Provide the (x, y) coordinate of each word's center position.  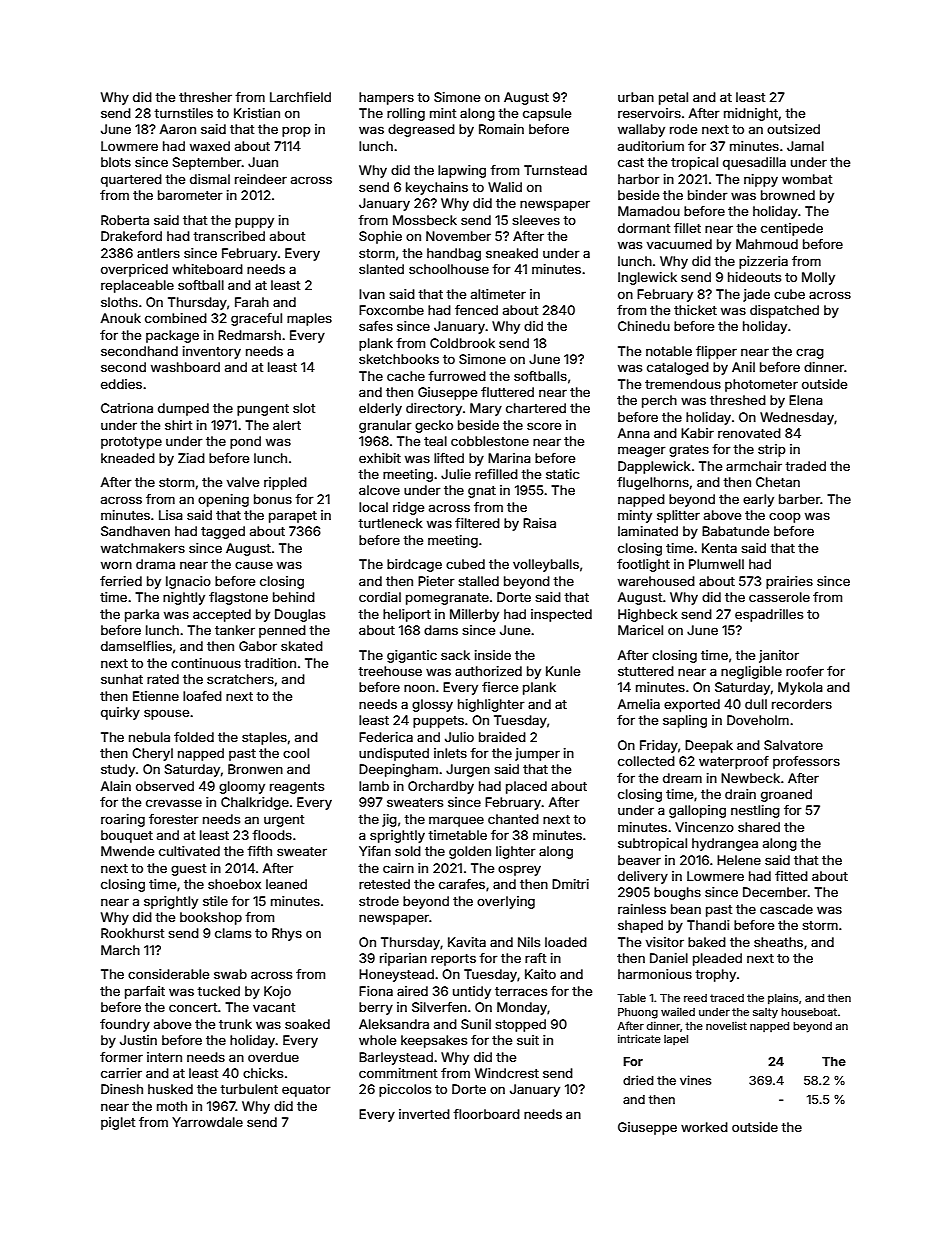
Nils (529, 942)
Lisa (171, 515)
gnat (482, 492)
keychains (437, 188)
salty (765, 1013)
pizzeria (763, 262)
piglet (118, 1123)
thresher (205, 97)
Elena (806, 400)
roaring (123, 820)
